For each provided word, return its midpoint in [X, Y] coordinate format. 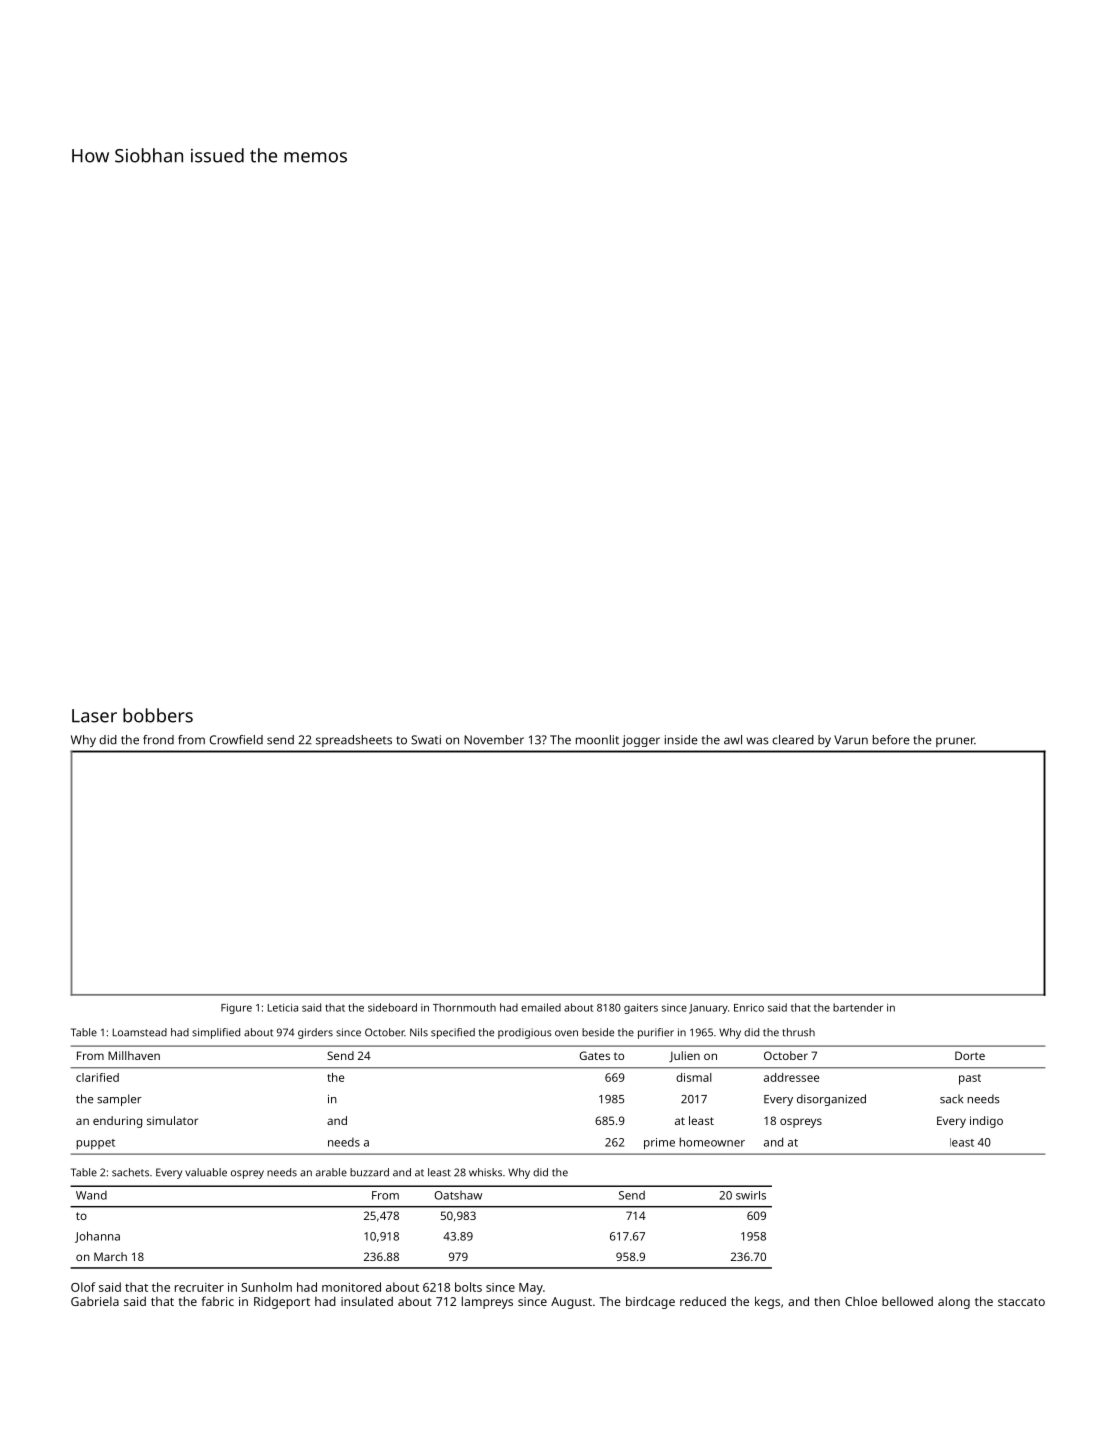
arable [331, 1172]
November [494, 740]
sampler [119, 1100]
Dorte [970, 1055]
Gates [595, 1055]
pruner [955, 742]
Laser [94, 716]
